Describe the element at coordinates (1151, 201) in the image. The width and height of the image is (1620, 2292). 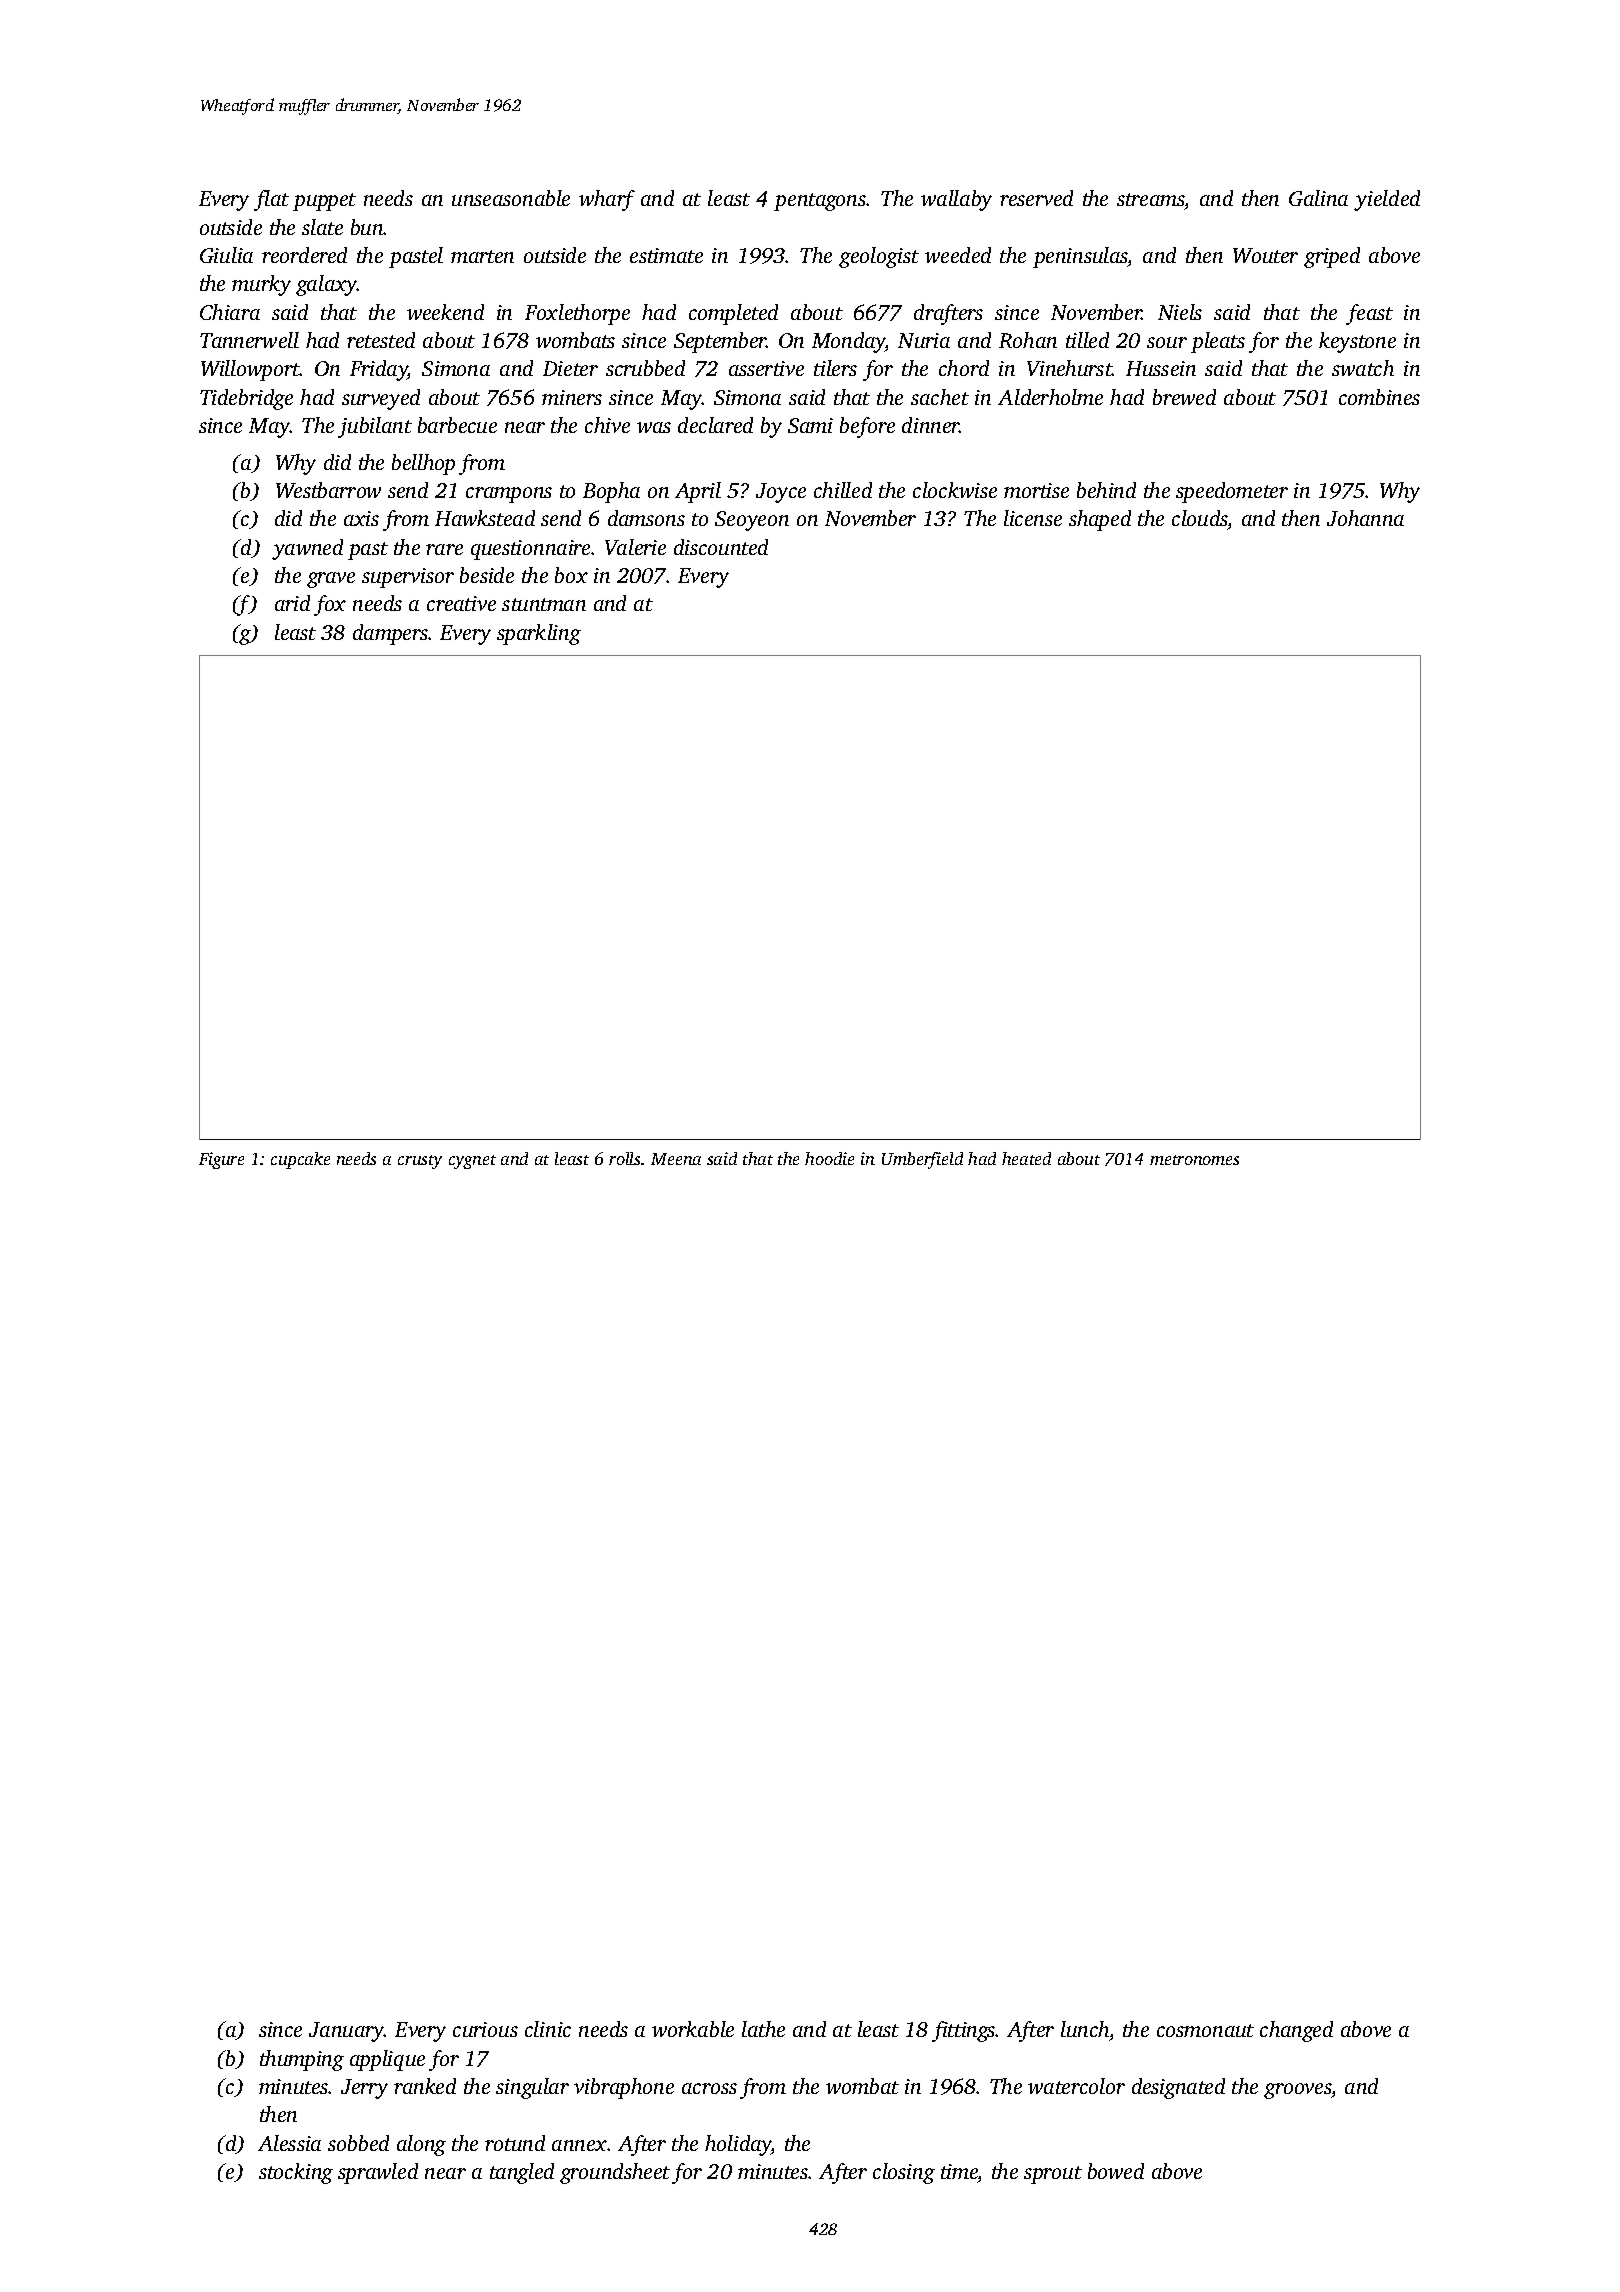
I see `streams` at that location.
